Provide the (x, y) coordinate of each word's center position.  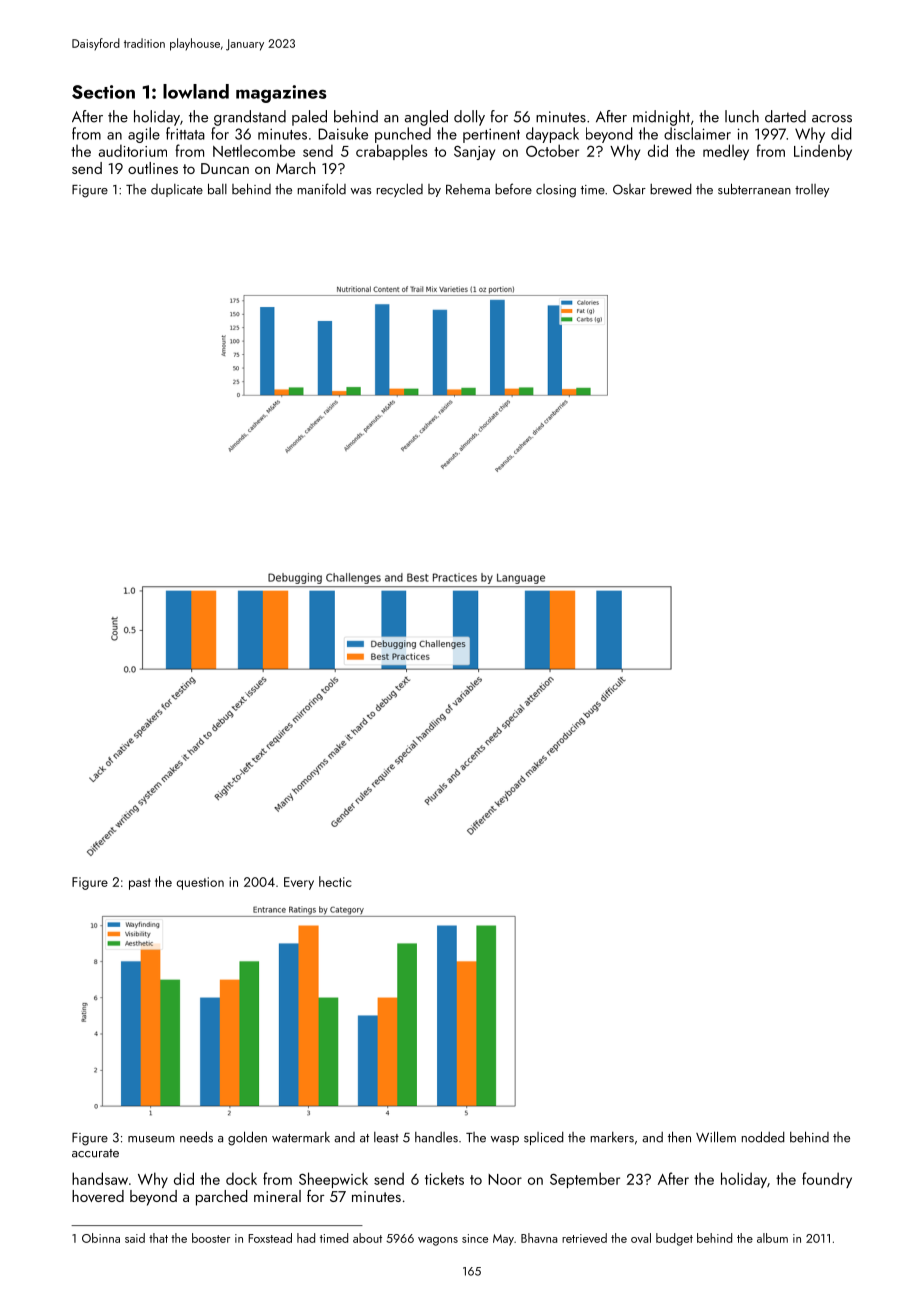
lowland (196, 91)
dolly (469, 118)
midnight (661, 118)
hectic (335, 881)
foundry (827, 1180)
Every (299, 883)
